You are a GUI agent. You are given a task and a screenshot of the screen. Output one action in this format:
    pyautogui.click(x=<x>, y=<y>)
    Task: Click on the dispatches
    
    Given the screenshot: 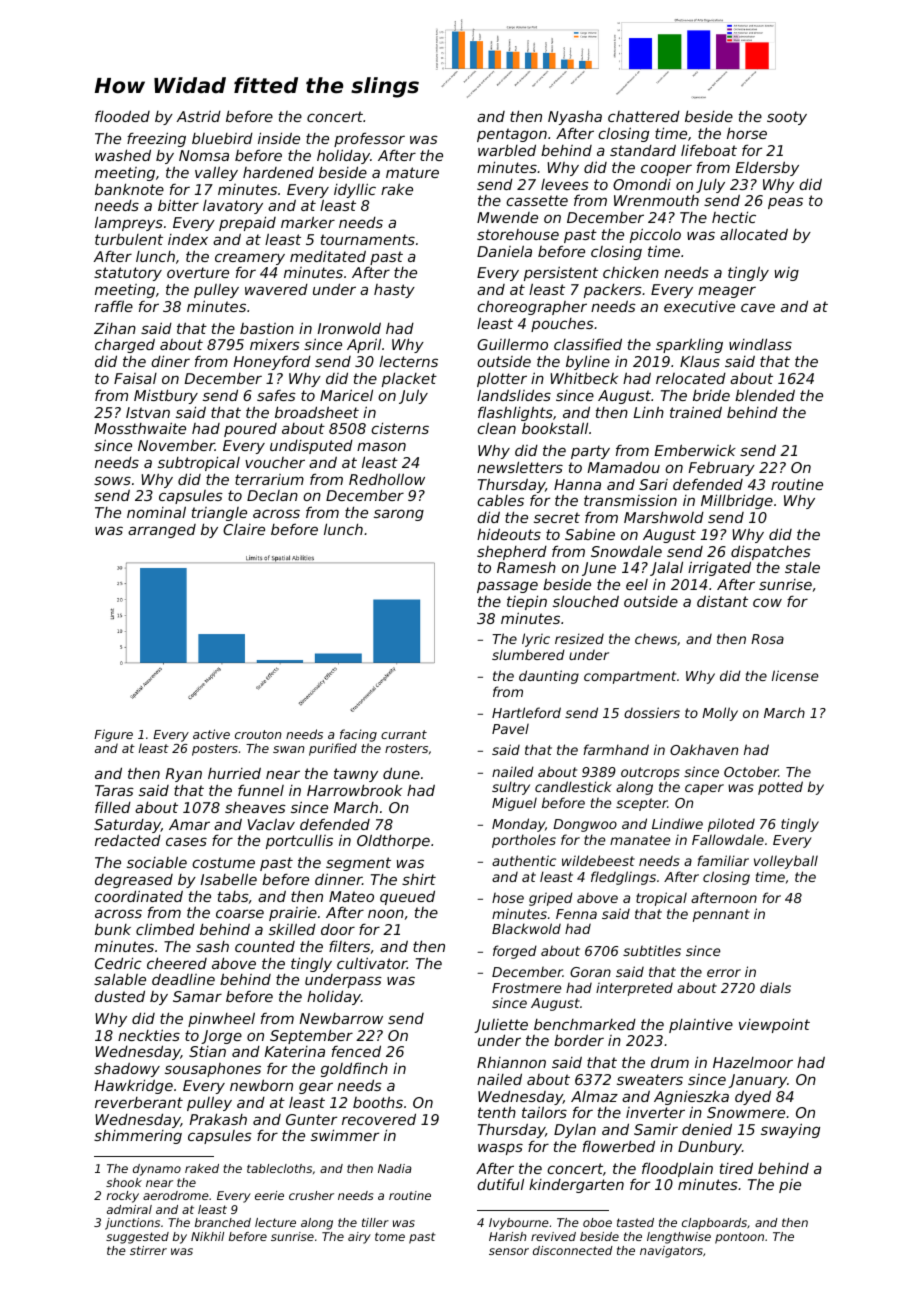 What is the action you would take?
    pyautogui.click(x=771, y=552)
